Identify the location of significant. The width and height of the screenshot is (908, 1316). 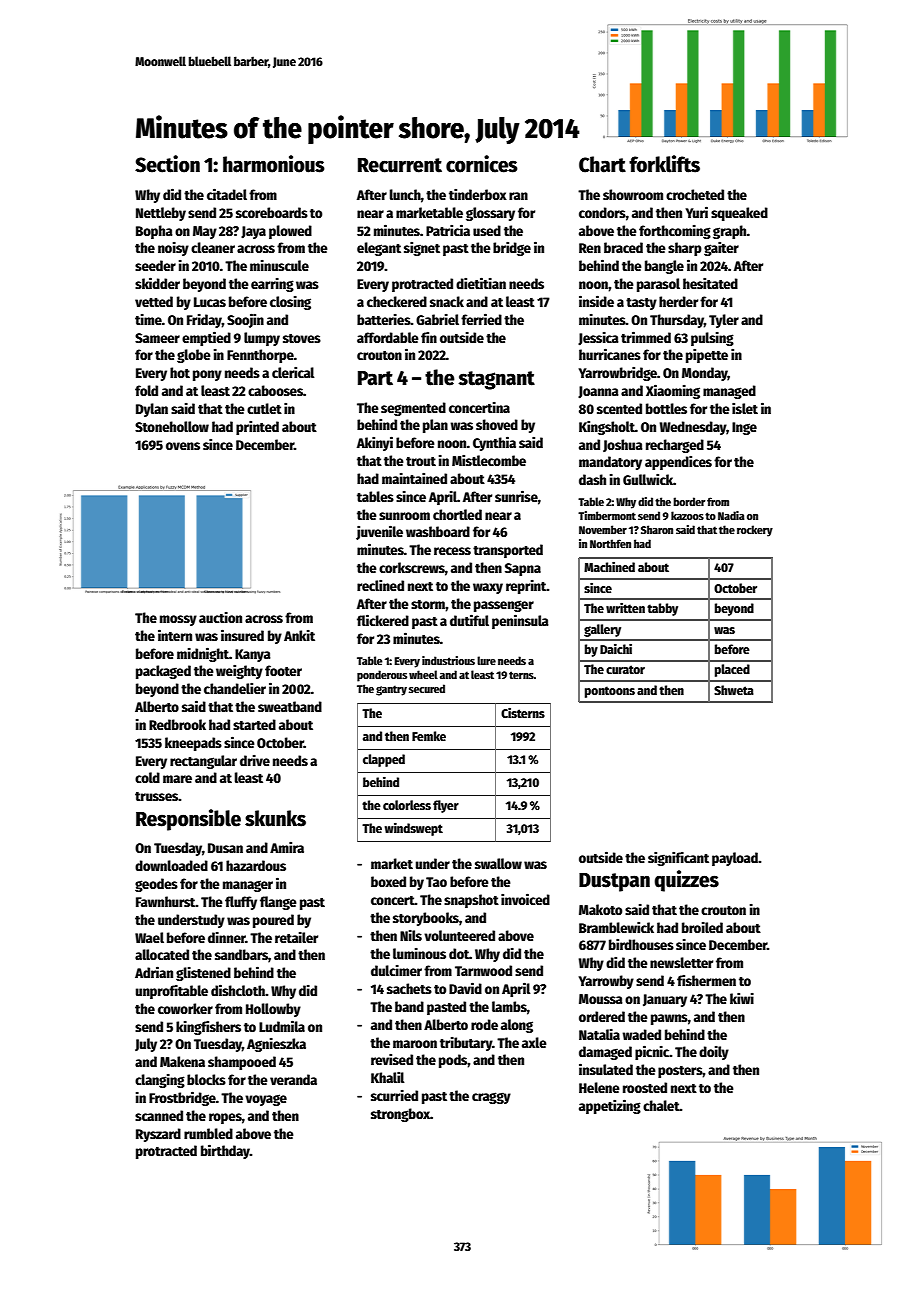
(678, 859).
